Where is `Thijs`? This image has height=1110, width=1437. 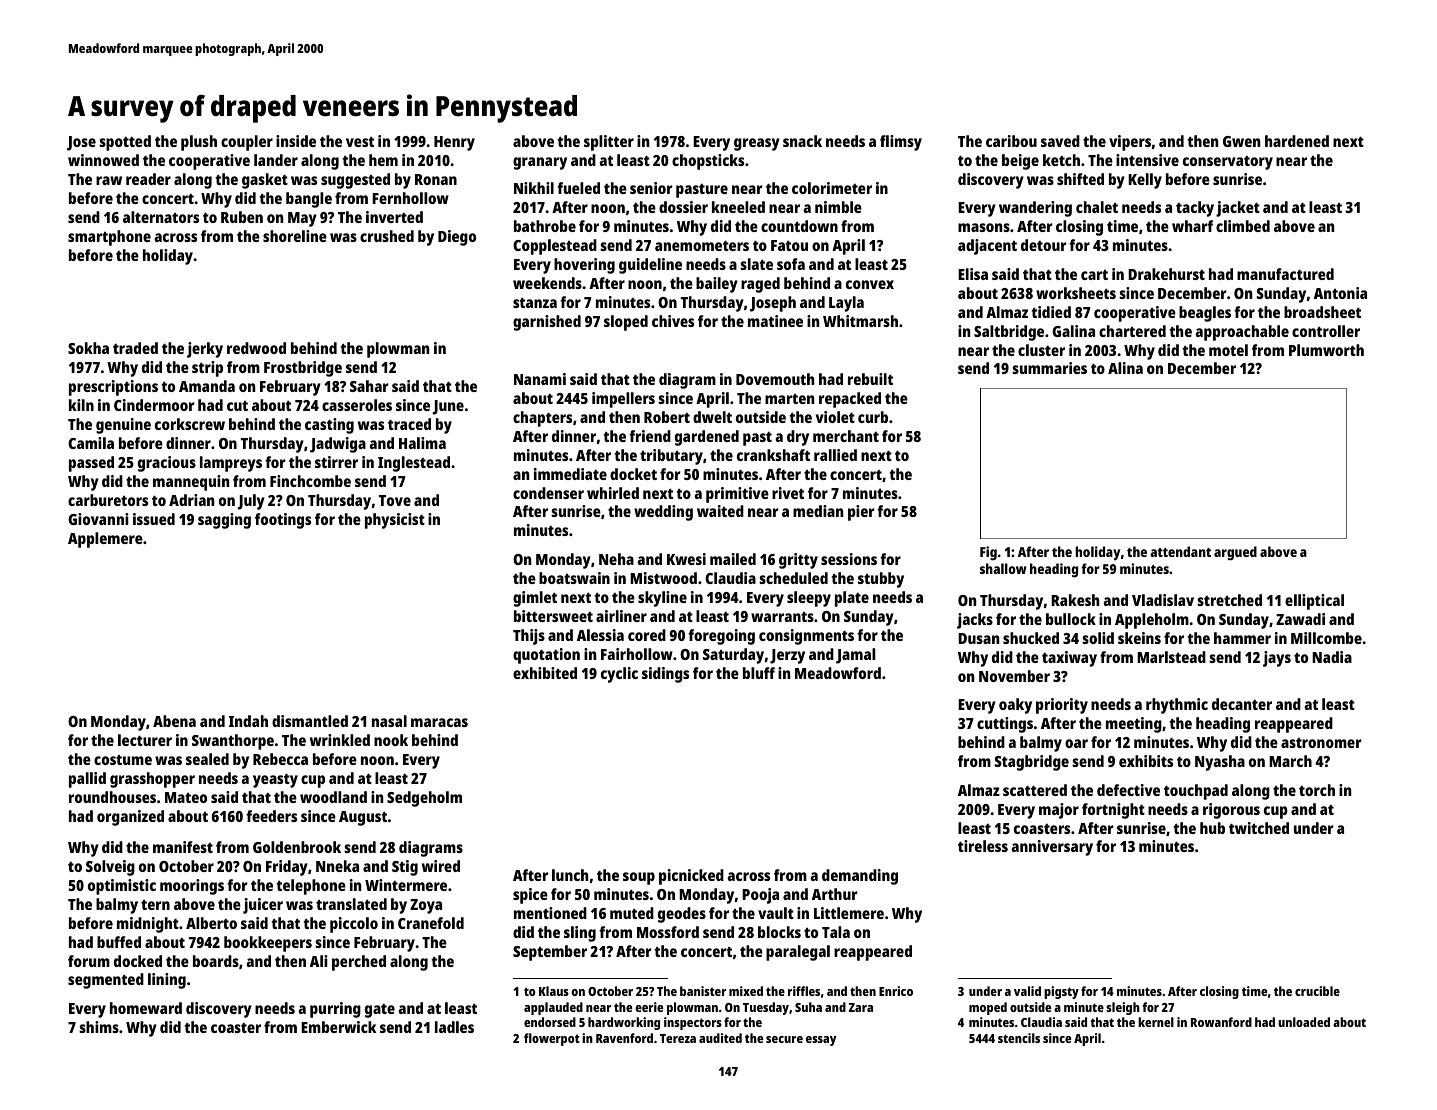
Thijs is located at coordinates (529, 637).
